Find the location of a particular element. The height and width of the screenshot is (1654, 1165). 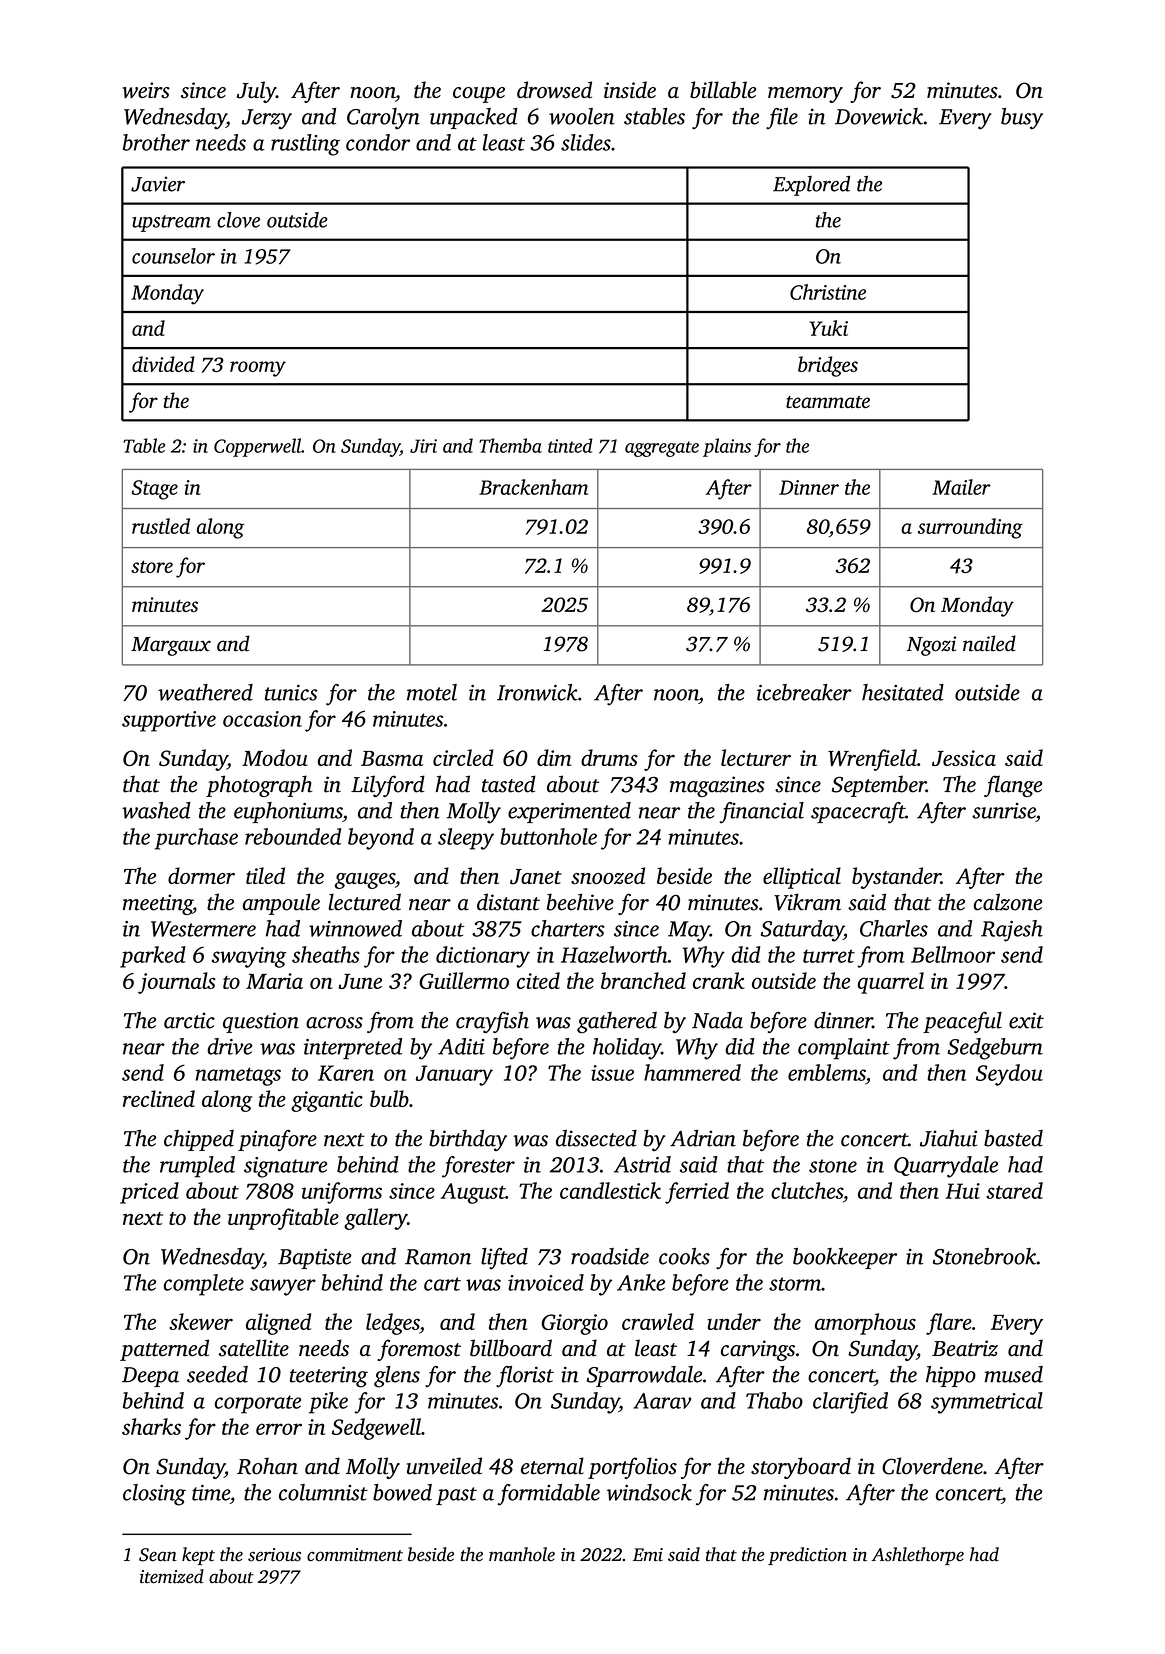

dissected is located at coordinates (596, 1138).
